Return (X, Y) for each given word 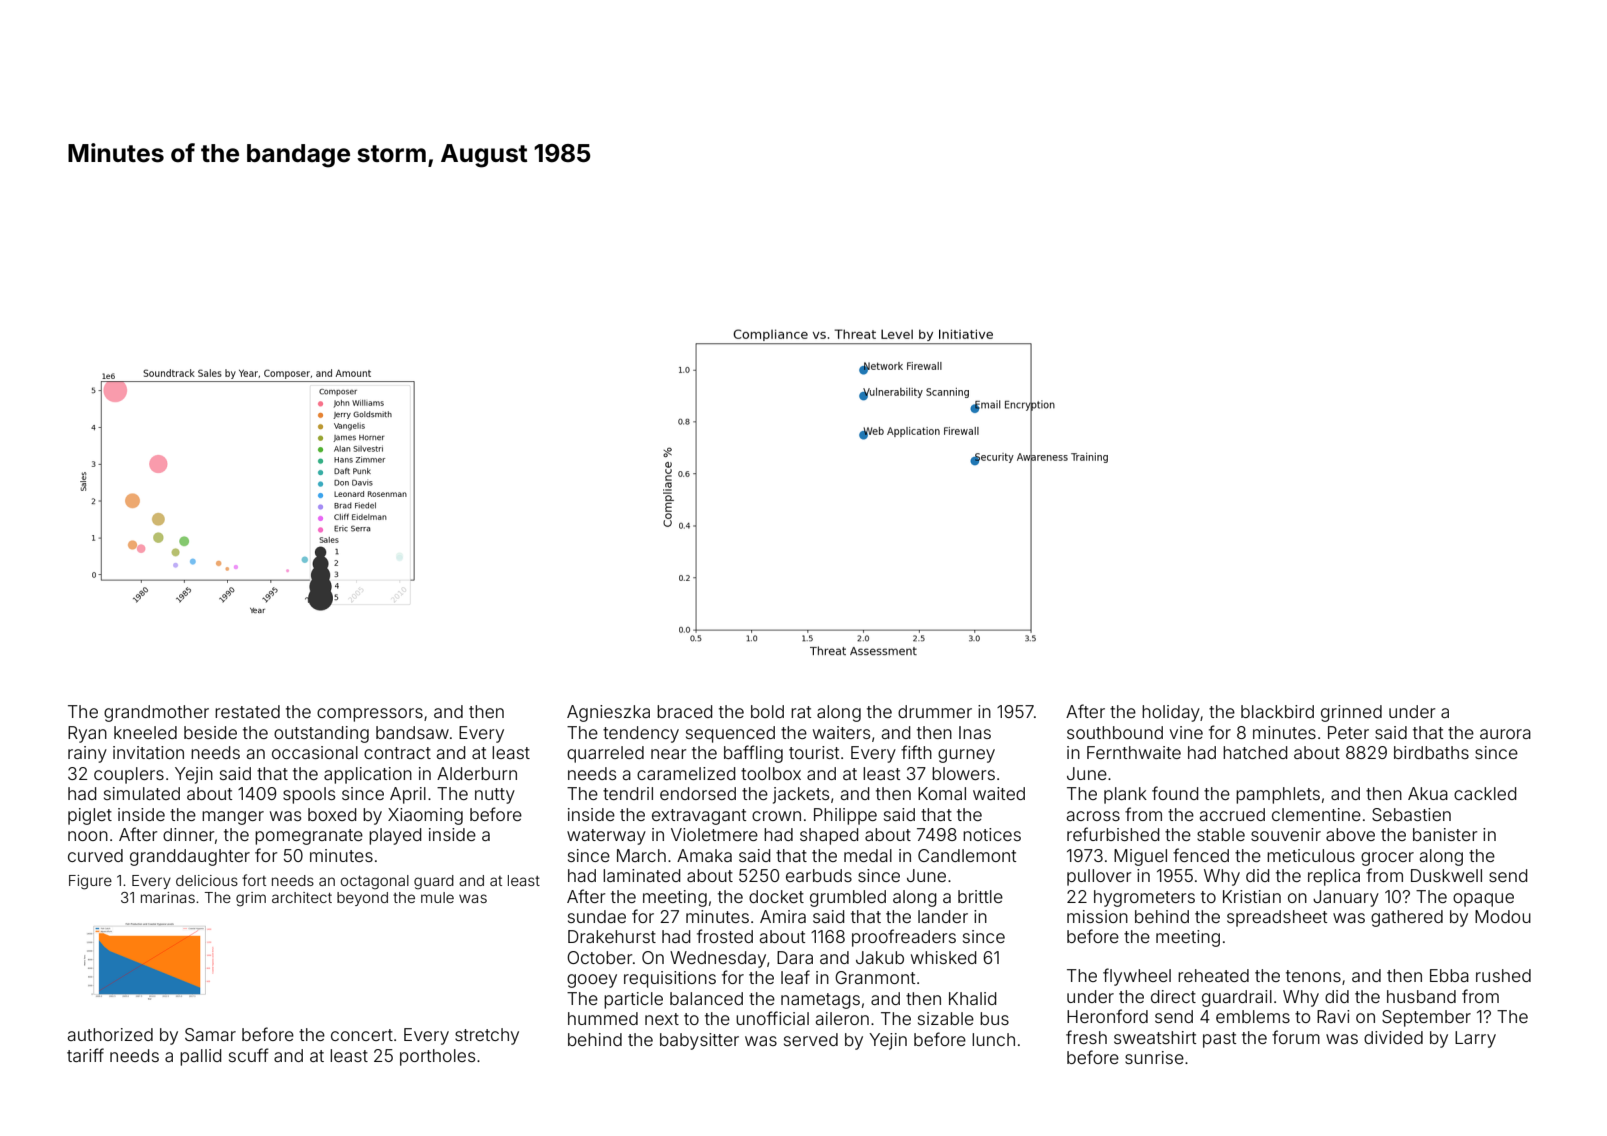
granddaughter (190, 857)
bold (767, 711)
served (811, 1039)
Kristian (1252, 896)
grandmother (156, 713)
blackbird (1277, 711)
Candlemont (967, 855)
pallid (200, 1057)
